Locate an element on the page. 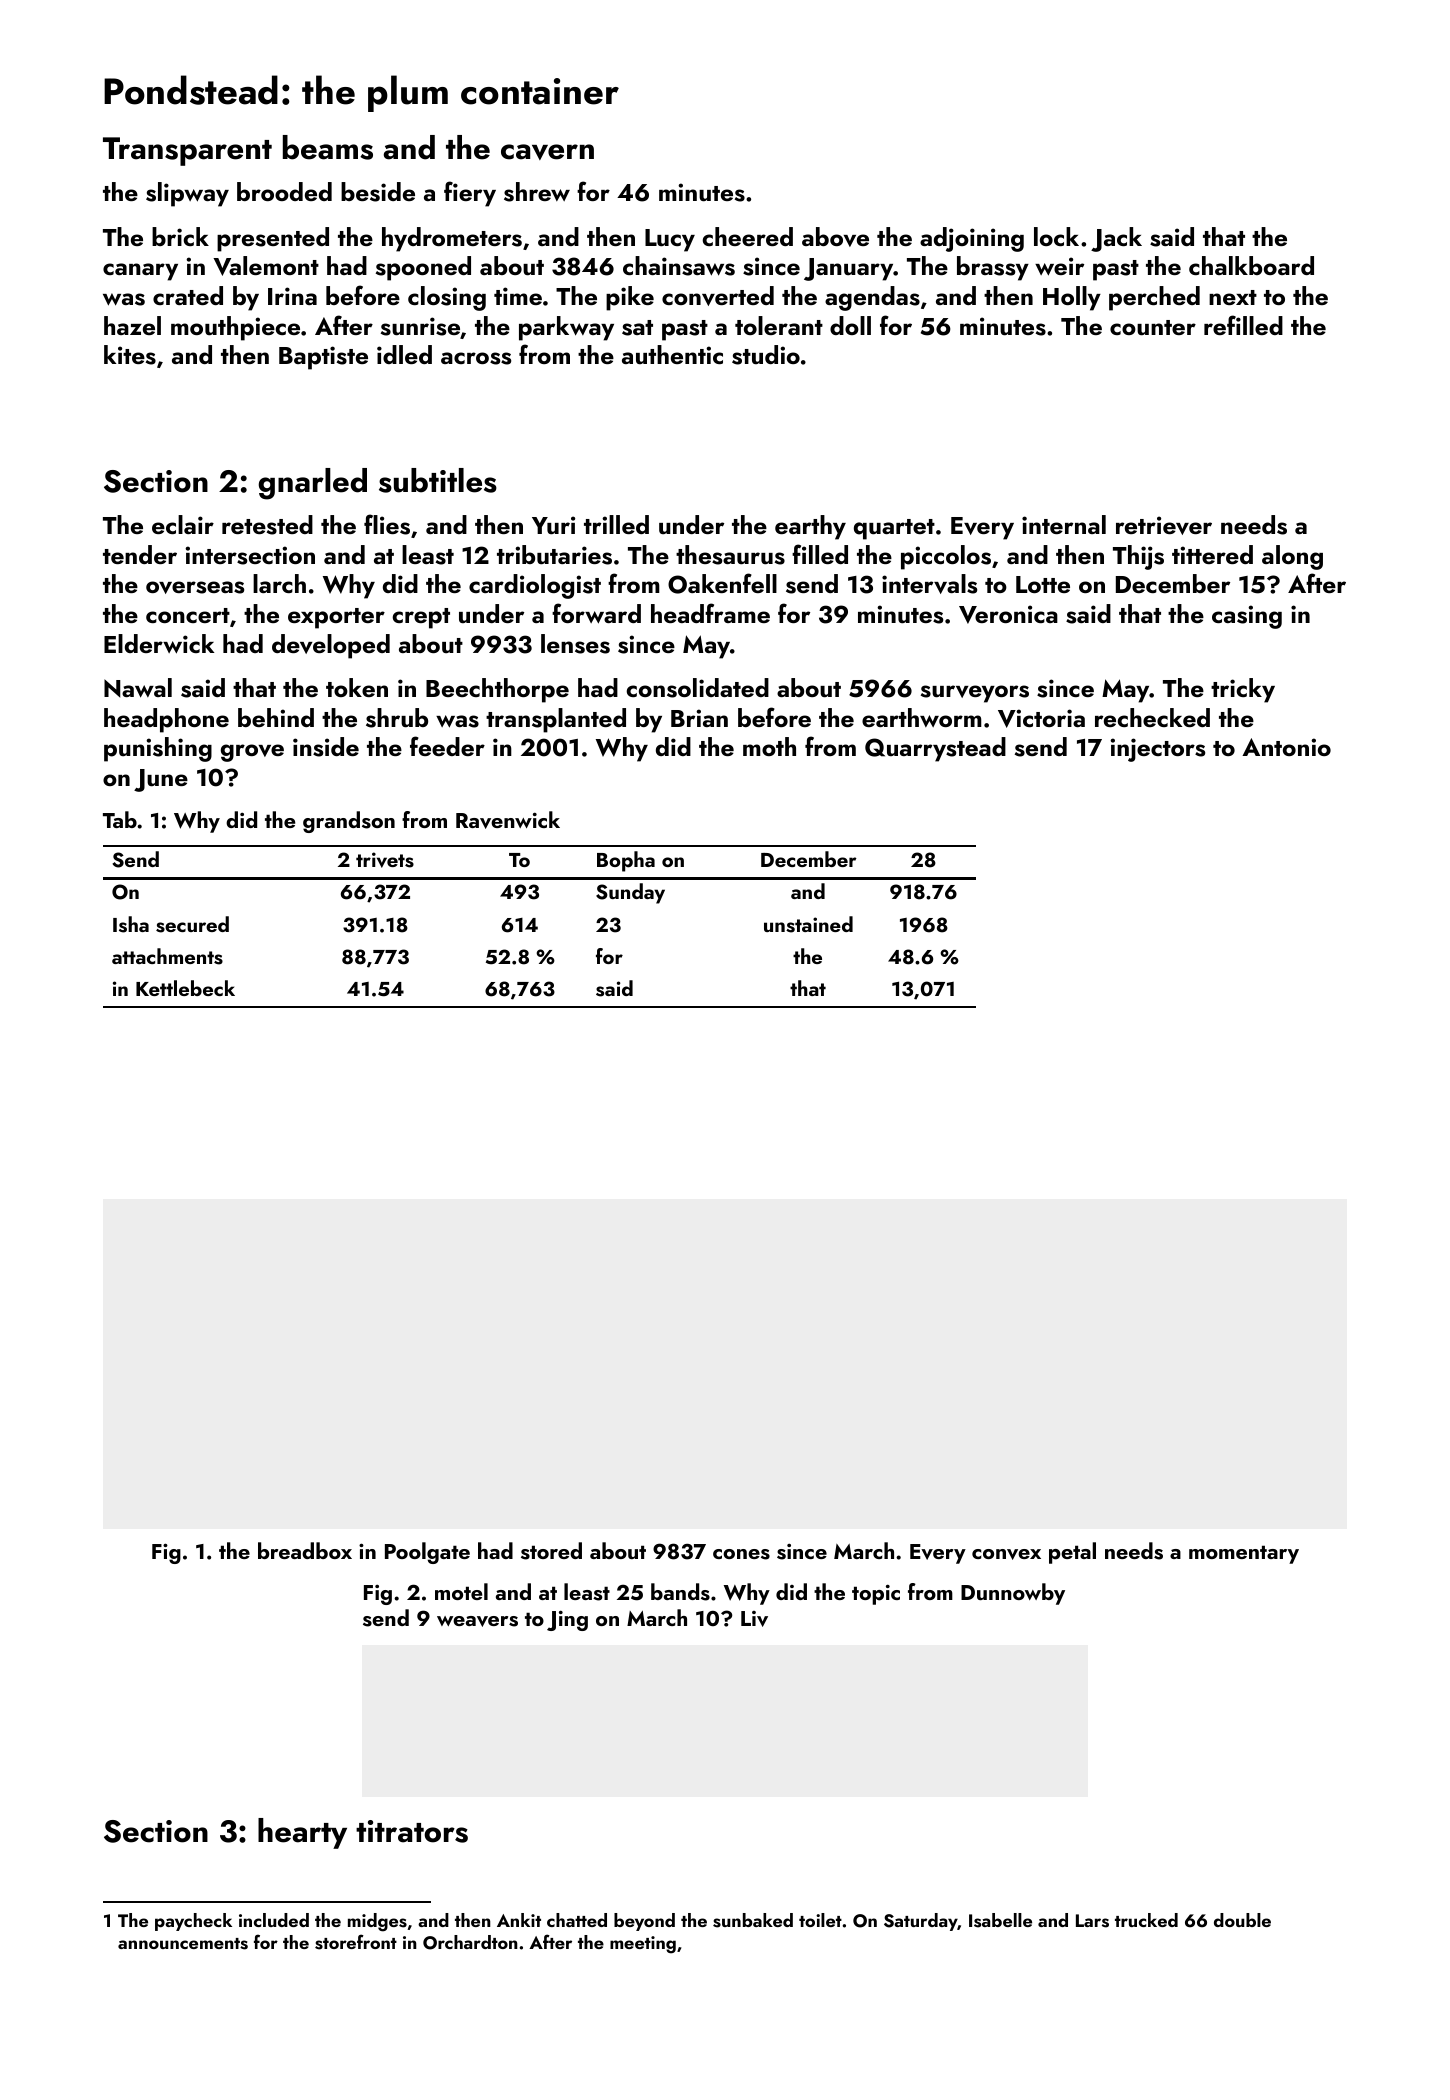  cheered is located at coordinates (747, 236).
